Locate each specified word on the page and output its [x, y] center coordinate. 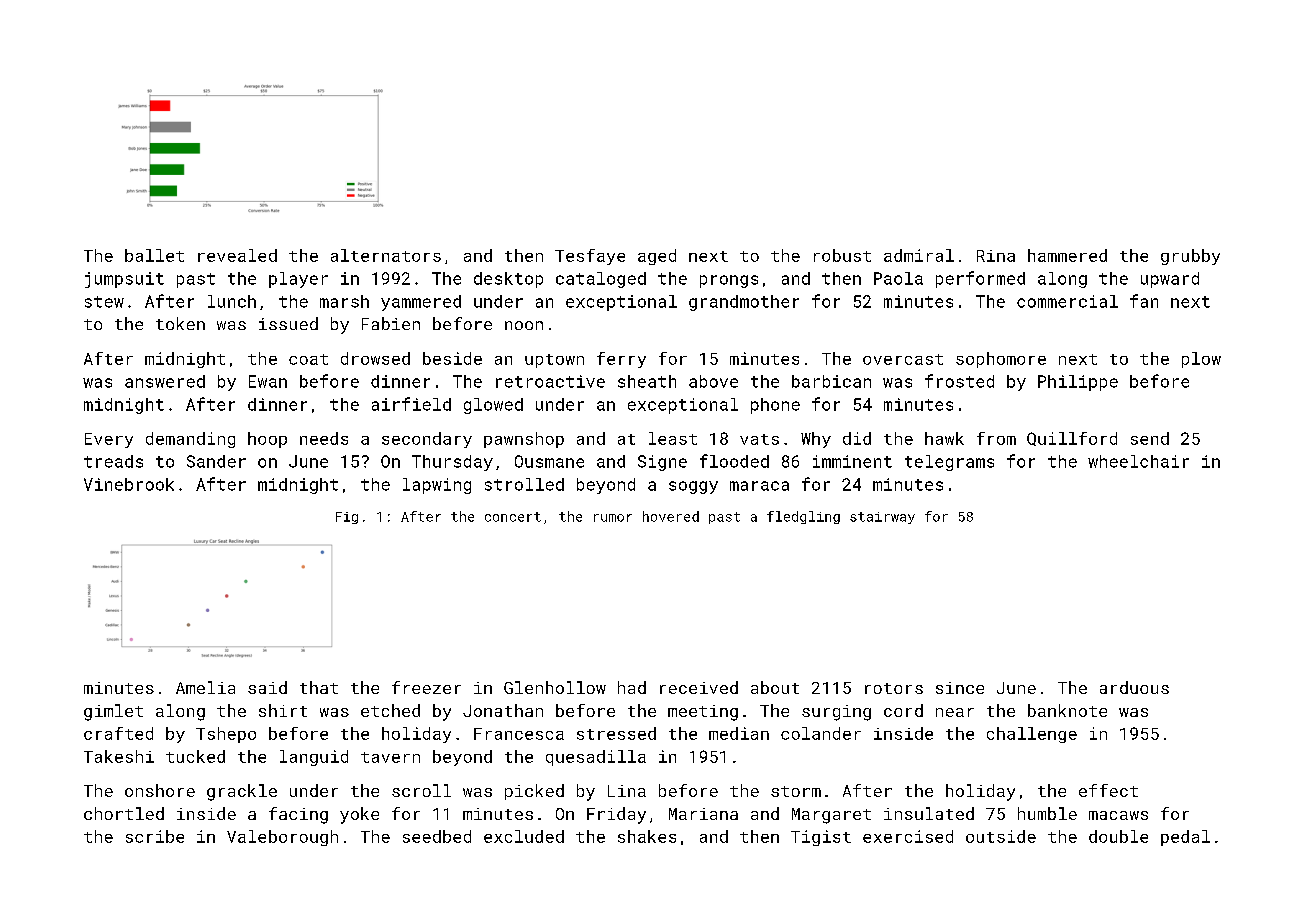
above [713, 381]
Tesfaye [590, 257]
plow [1201, 360]
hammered [1067, 255]
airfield [411, 404]
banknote [1067, 710]
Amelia [205, 687]
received [699, 687]
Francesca [519, 734]
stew [104, 302]
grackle [242, 792]
